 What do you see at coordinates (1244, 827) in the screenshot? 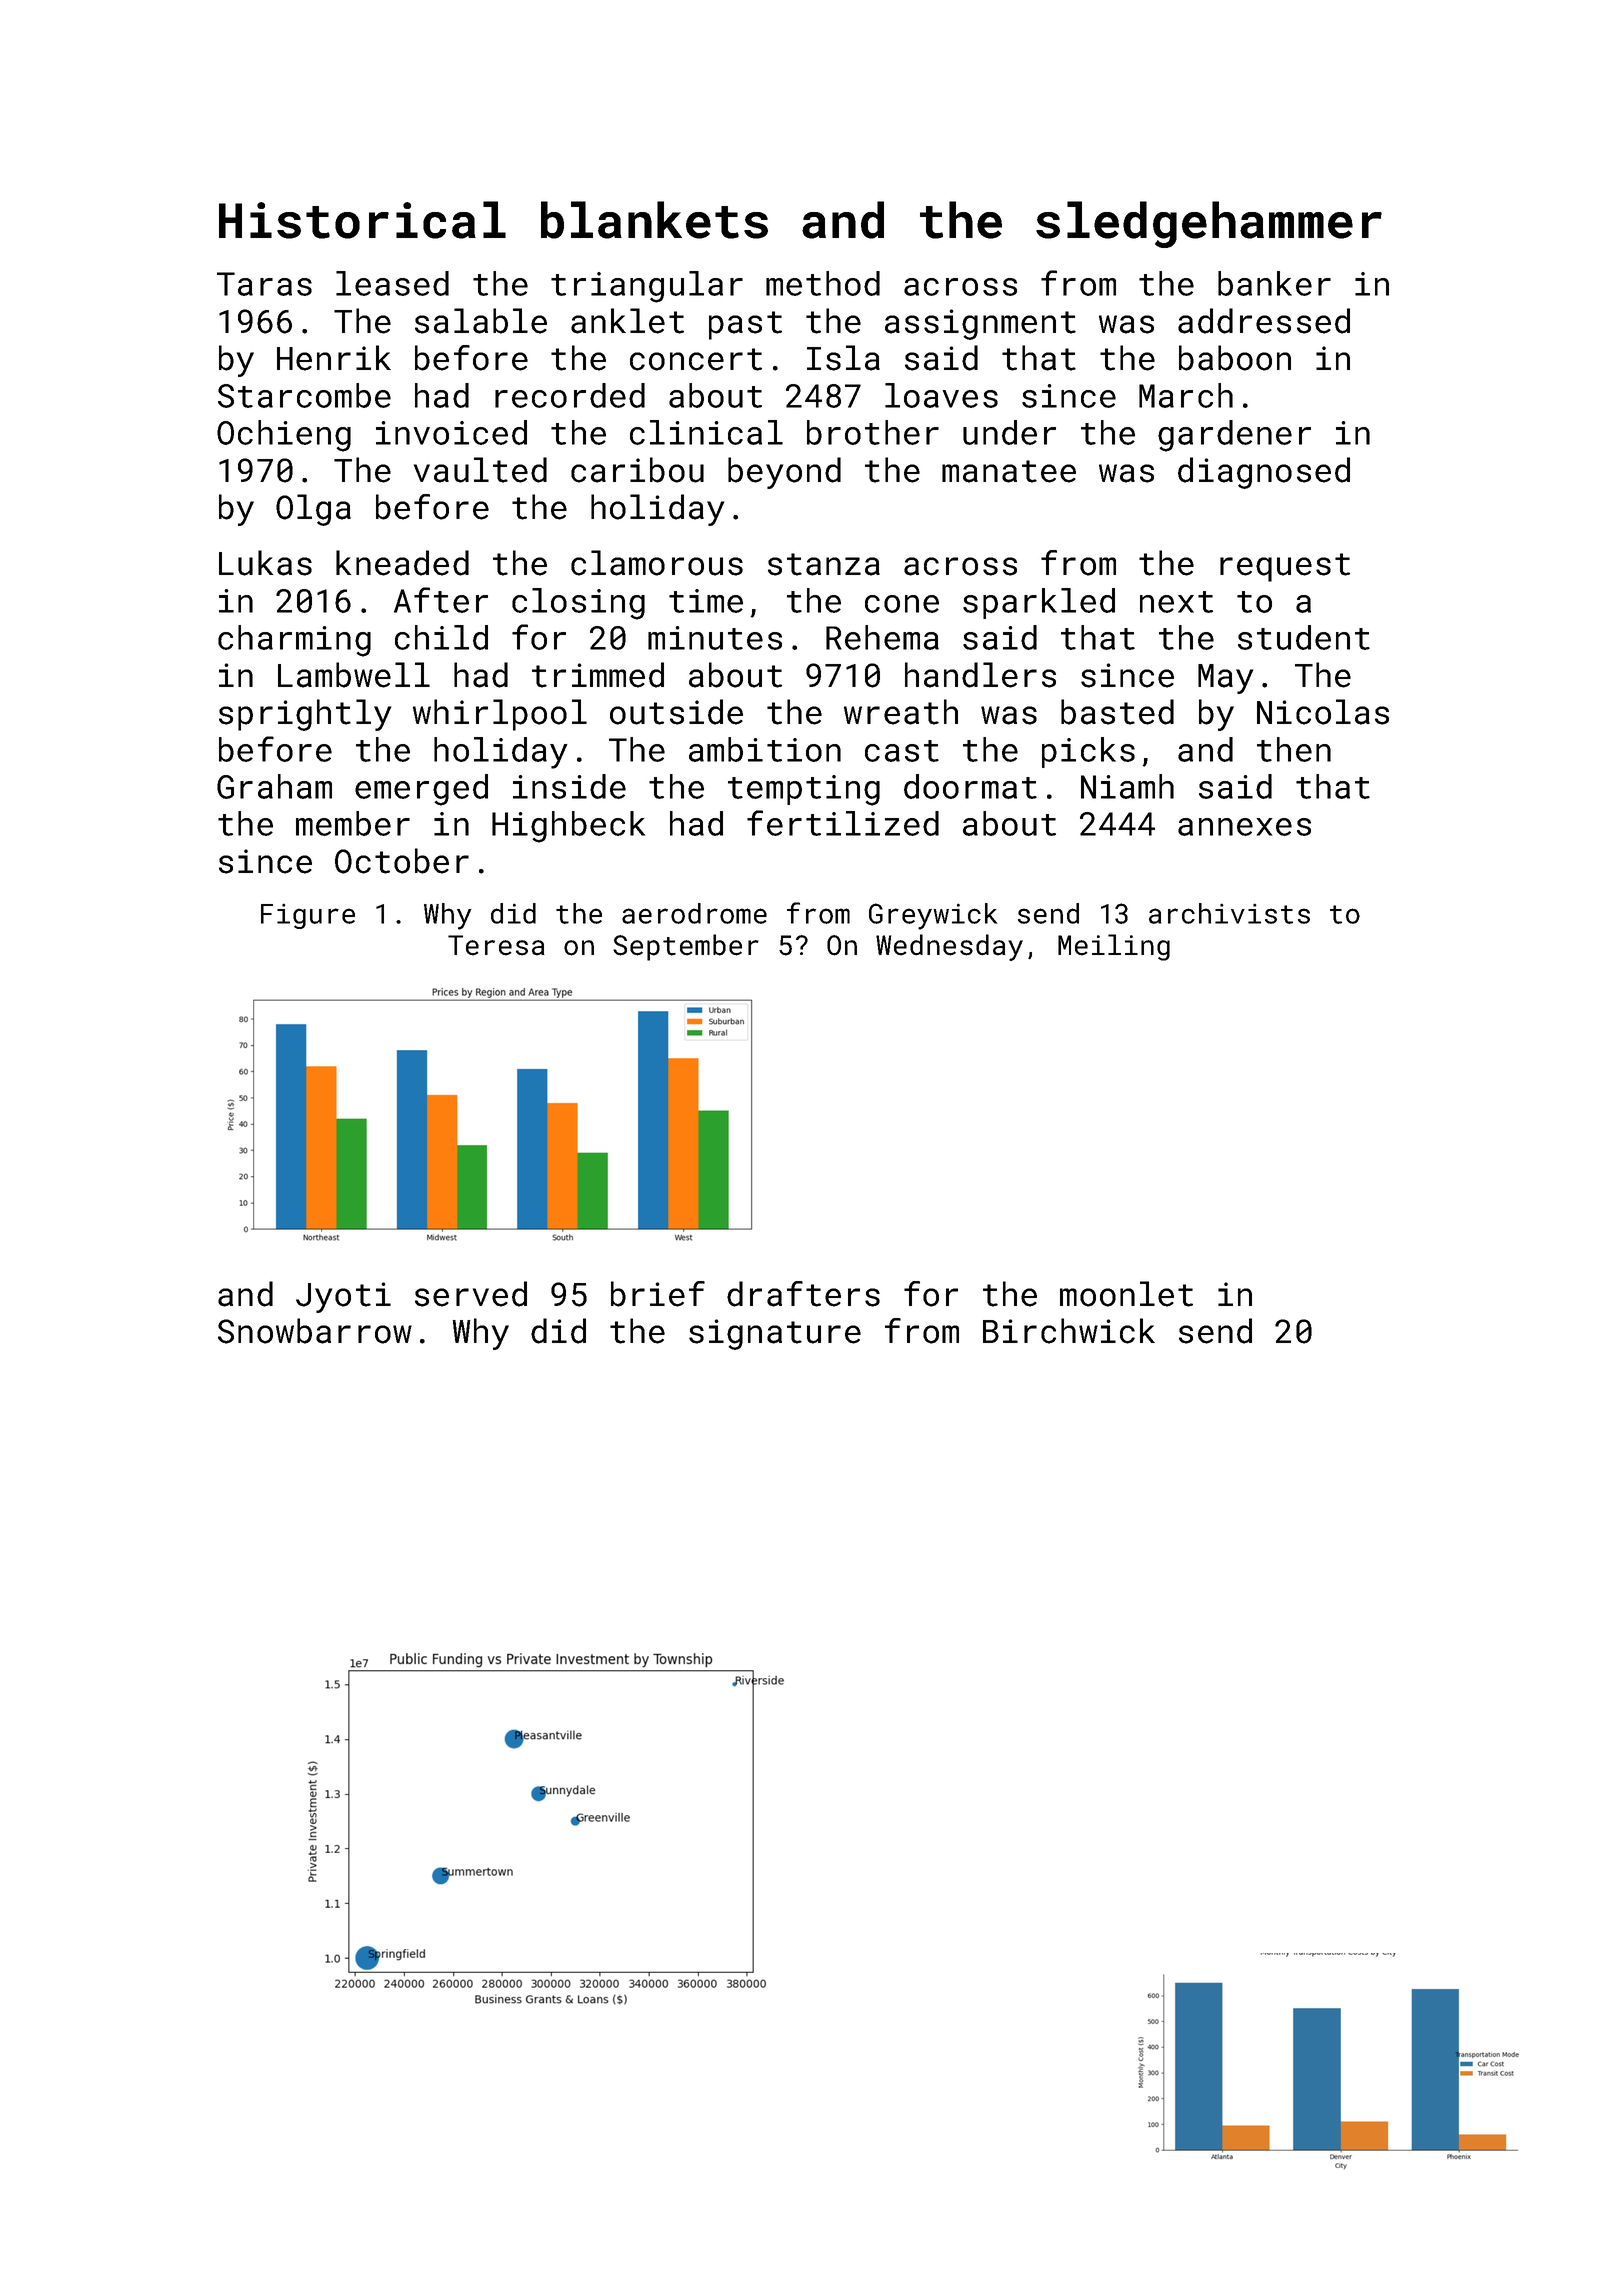
I see `annexes` at bounding box center [1244, 827].
